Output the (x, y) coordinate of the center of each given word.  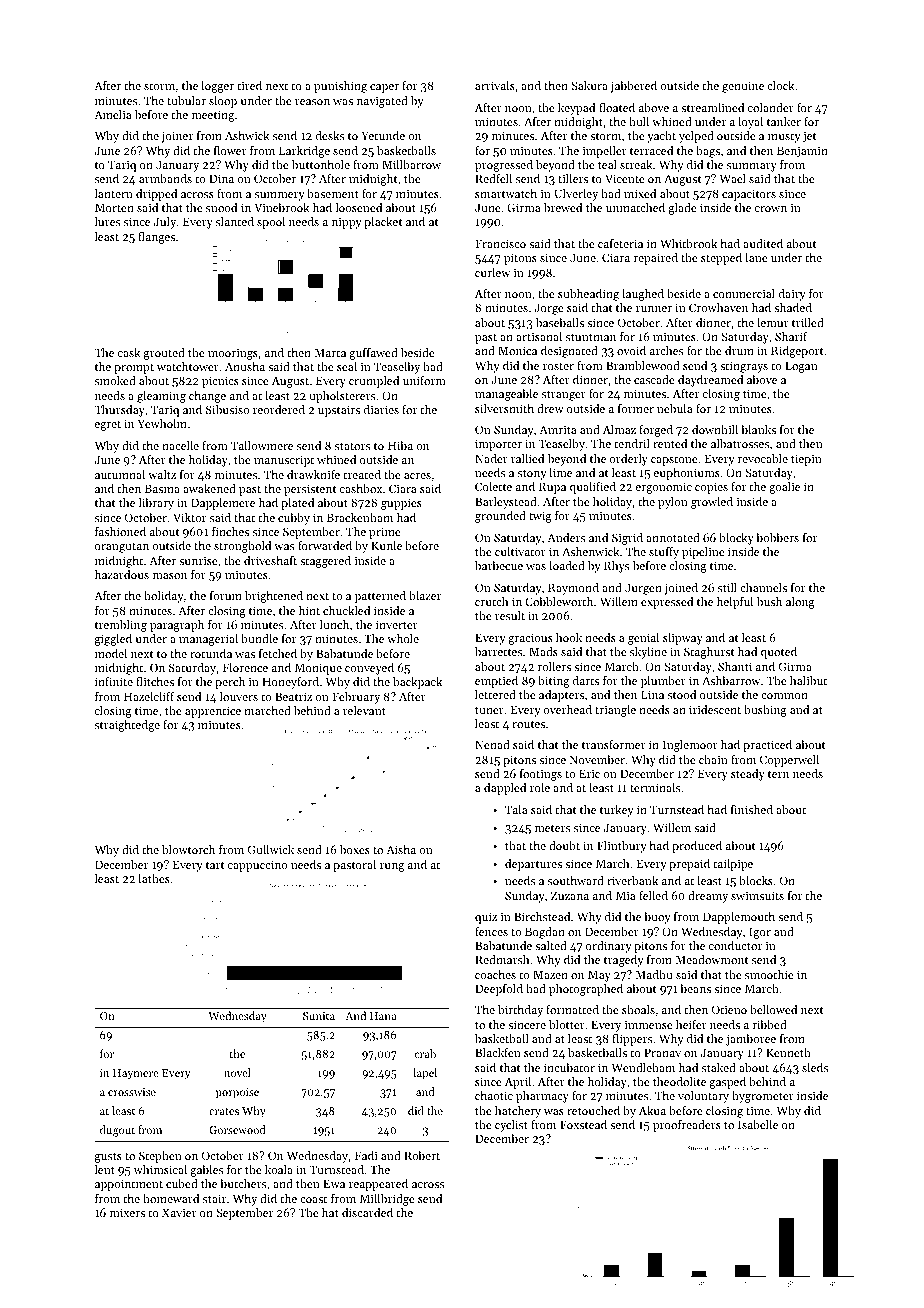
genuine (743, 87)
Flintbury (622, 847)
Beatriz (293, 696)
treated (362, 474)
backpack (417, 683)
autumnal (120, 474)
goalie (784, 488)
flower (230, 150)
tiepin (806, 460)
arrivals (495, 85)
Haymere (136, 1074)
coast (313, 1199)
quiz (486, 918)
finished (752, 809)
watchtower (188, 366)
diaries (381, 409)
